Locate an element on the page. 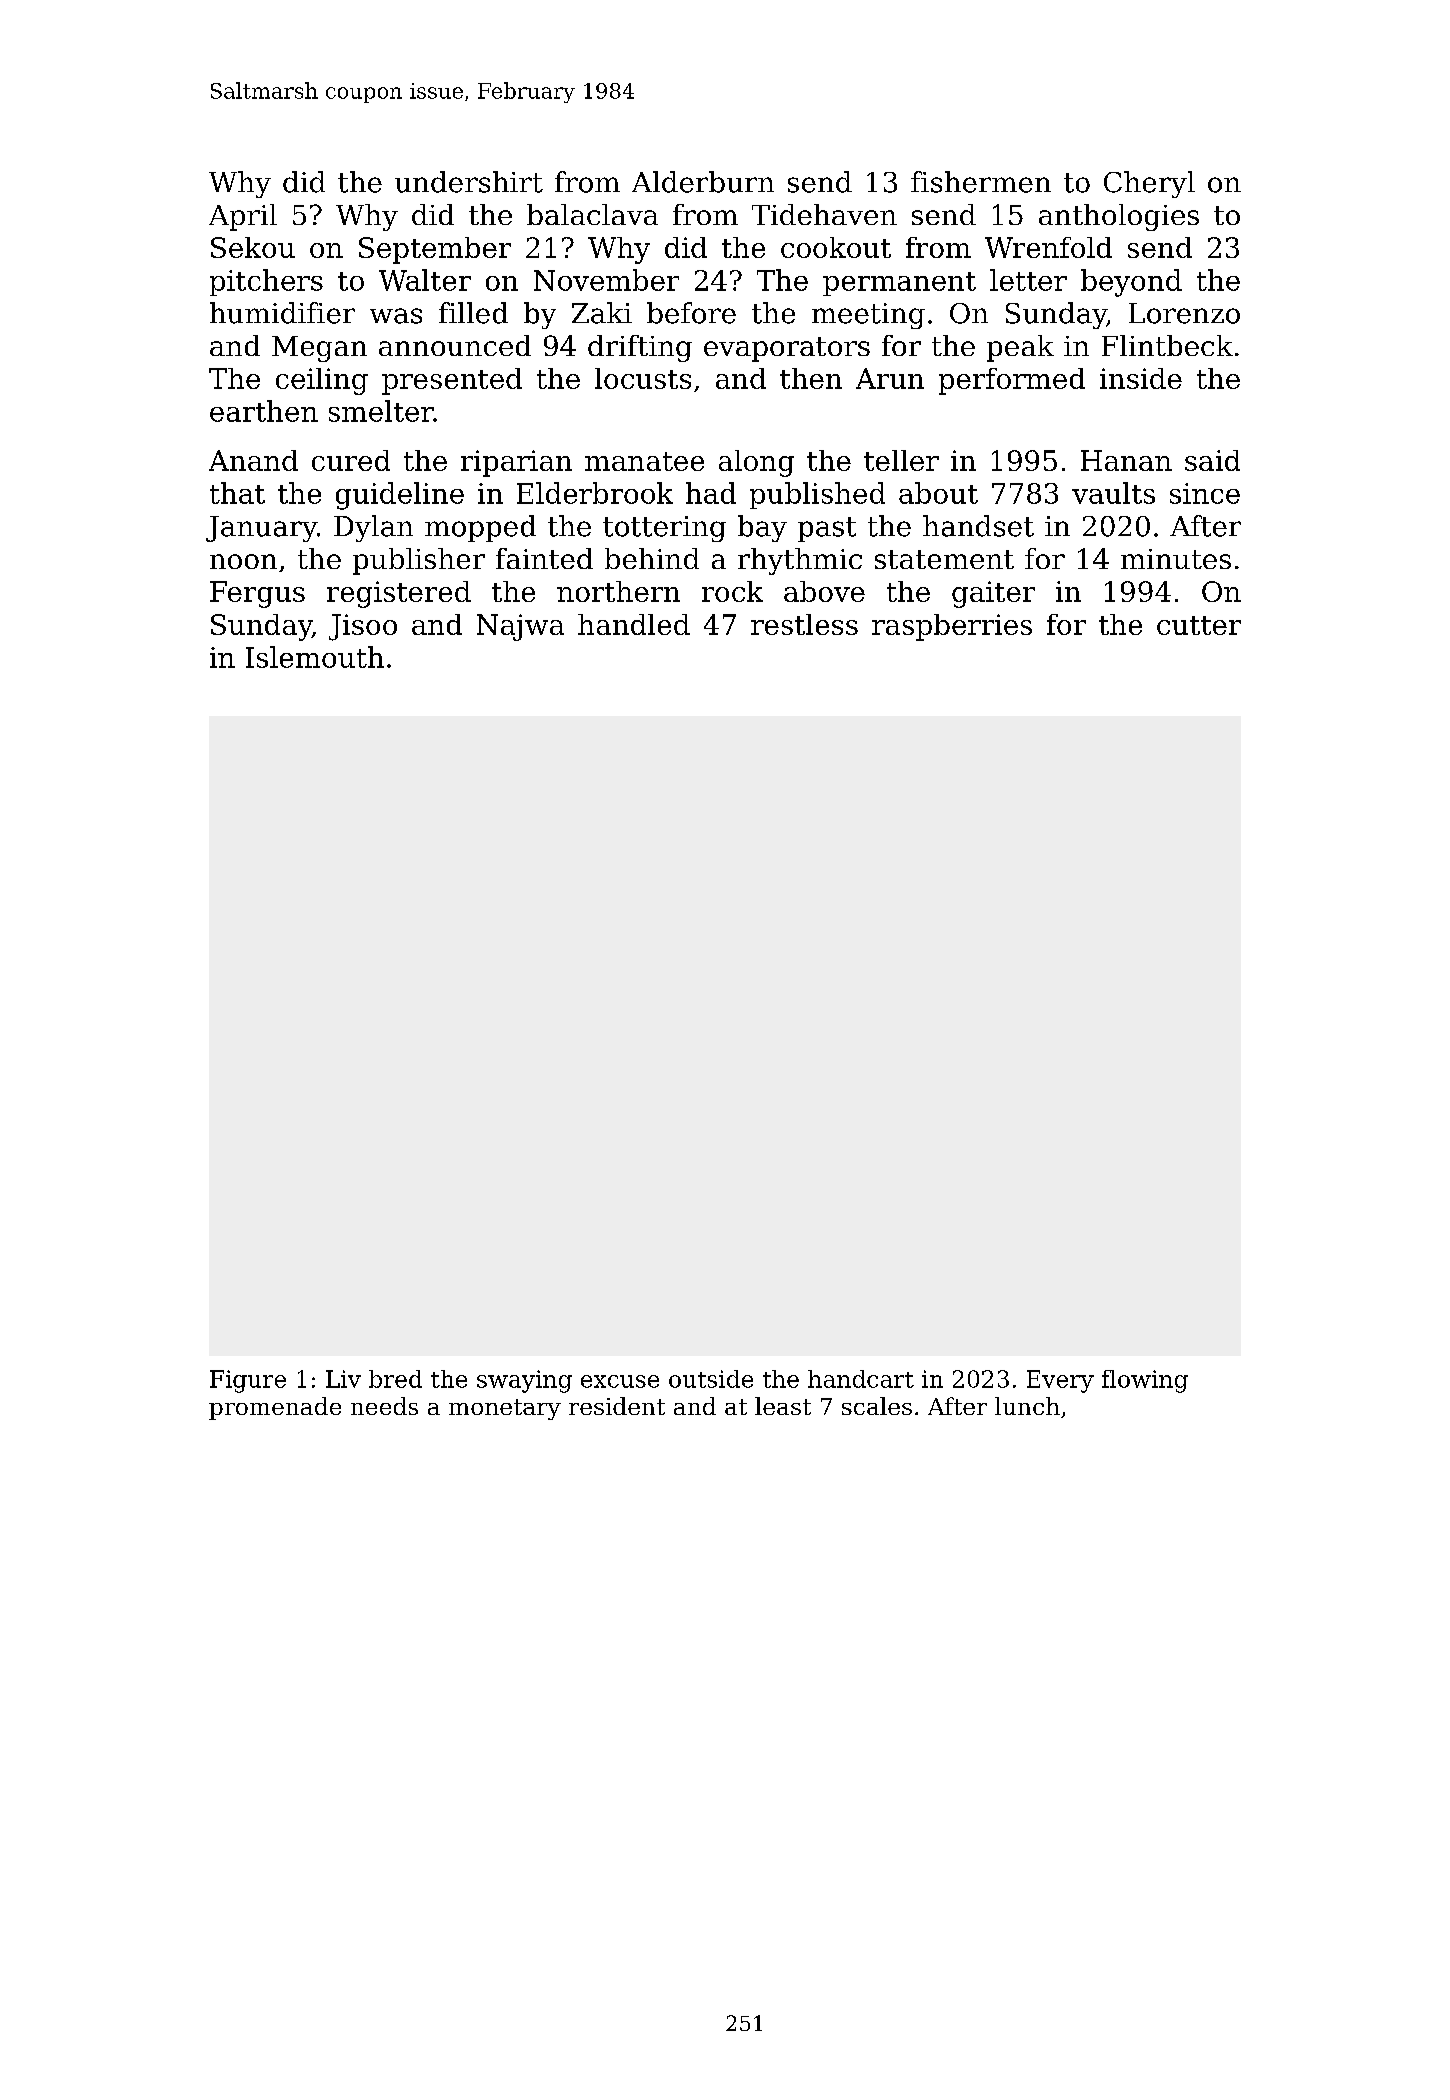 Image resolution: width=1450 pixels, height=2100 pixels. promenade is located at coordinates (275, 1408).
